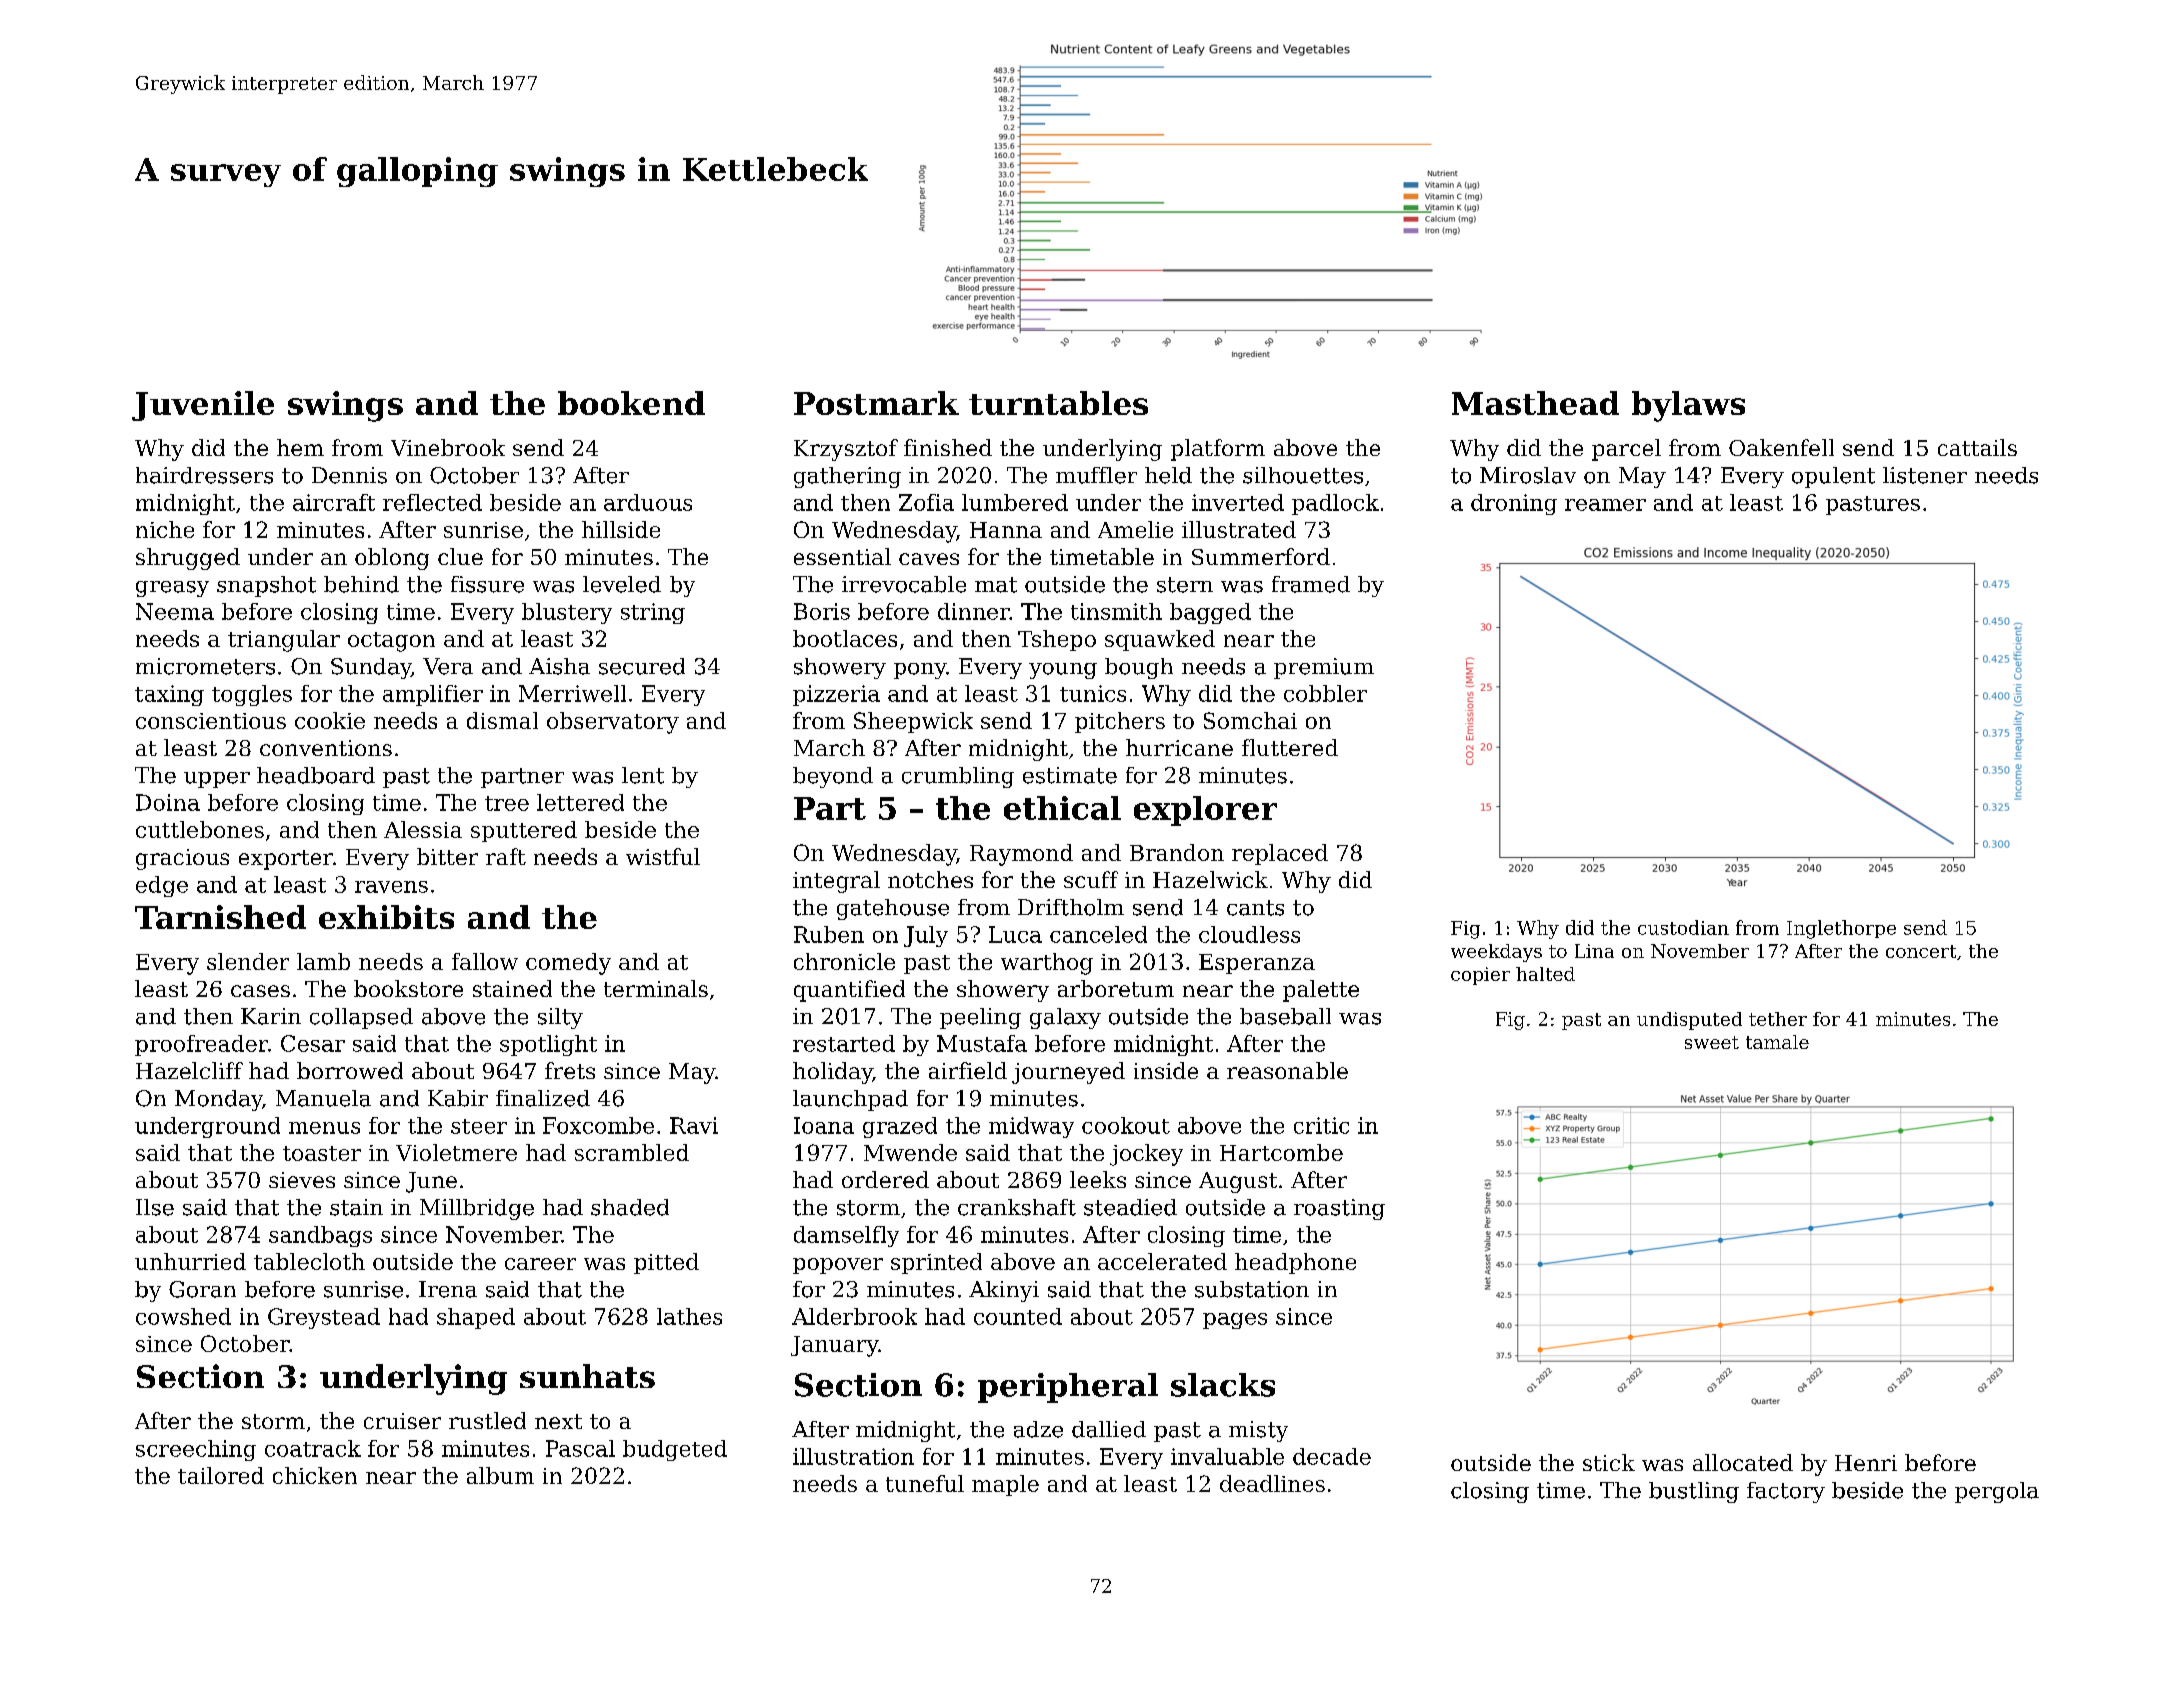 The width and height of the image is (2178, 1683). I want to click on bookend, so click(631, 403).
